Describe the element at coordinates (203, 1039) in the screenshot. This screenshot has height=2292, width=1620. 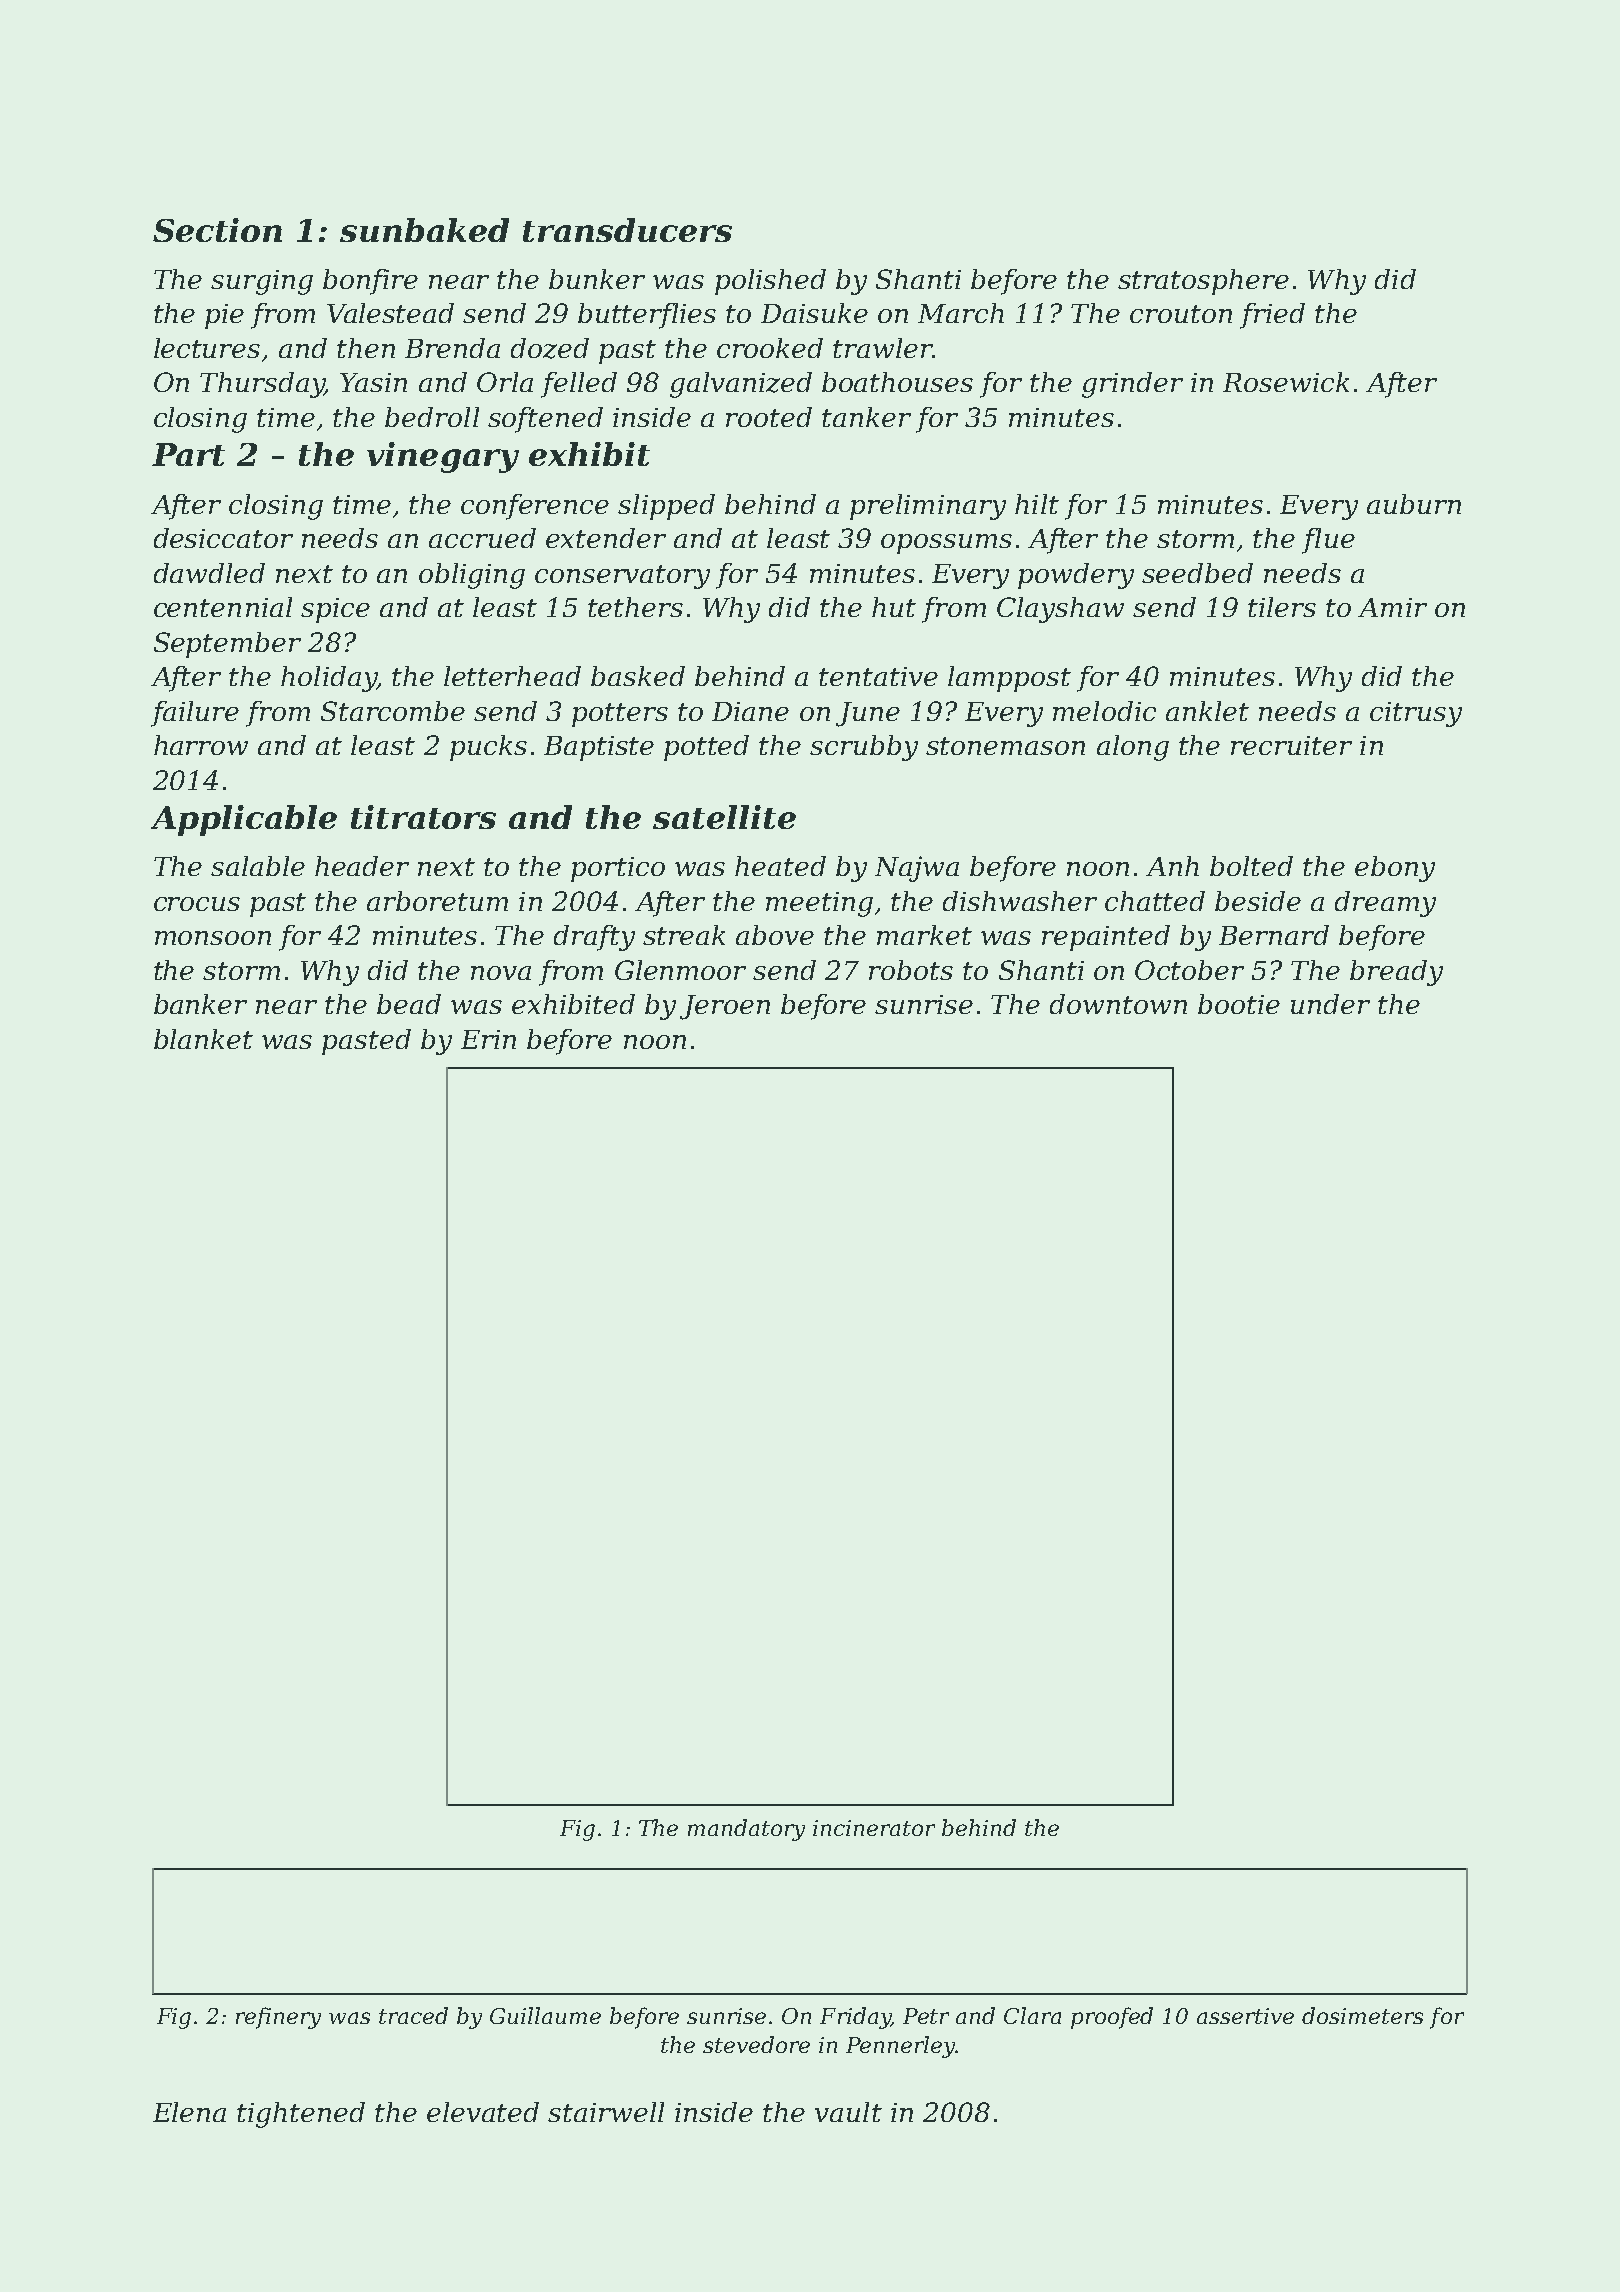
I see `blanket` at that location.
